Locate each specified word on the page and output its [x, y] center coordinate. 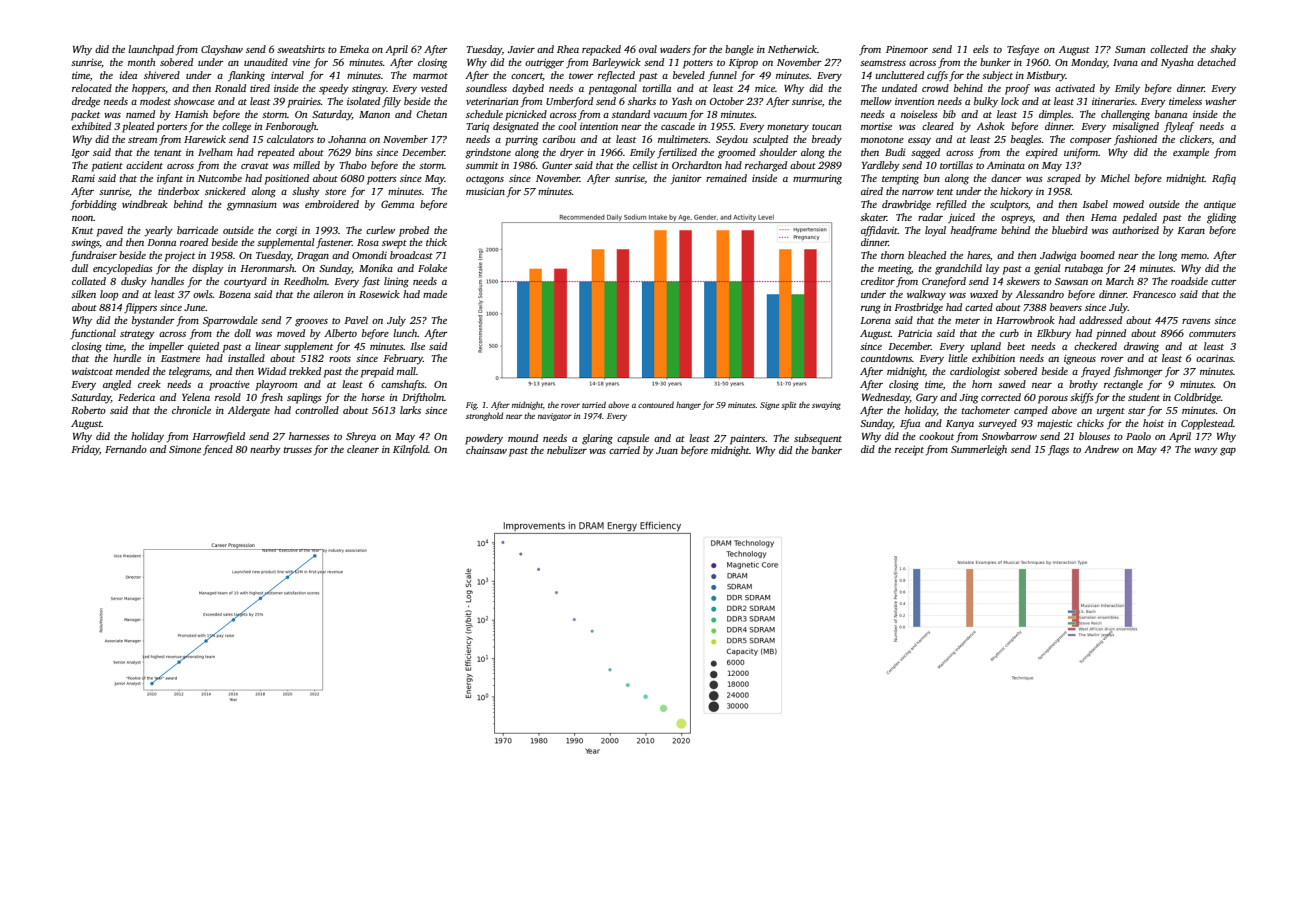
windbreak [145, 204]
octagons [485, 180]
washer [1221, 101]
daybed [528, 89]
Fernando [126, 449]
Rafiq [1224, 179]
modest [155, 101]
